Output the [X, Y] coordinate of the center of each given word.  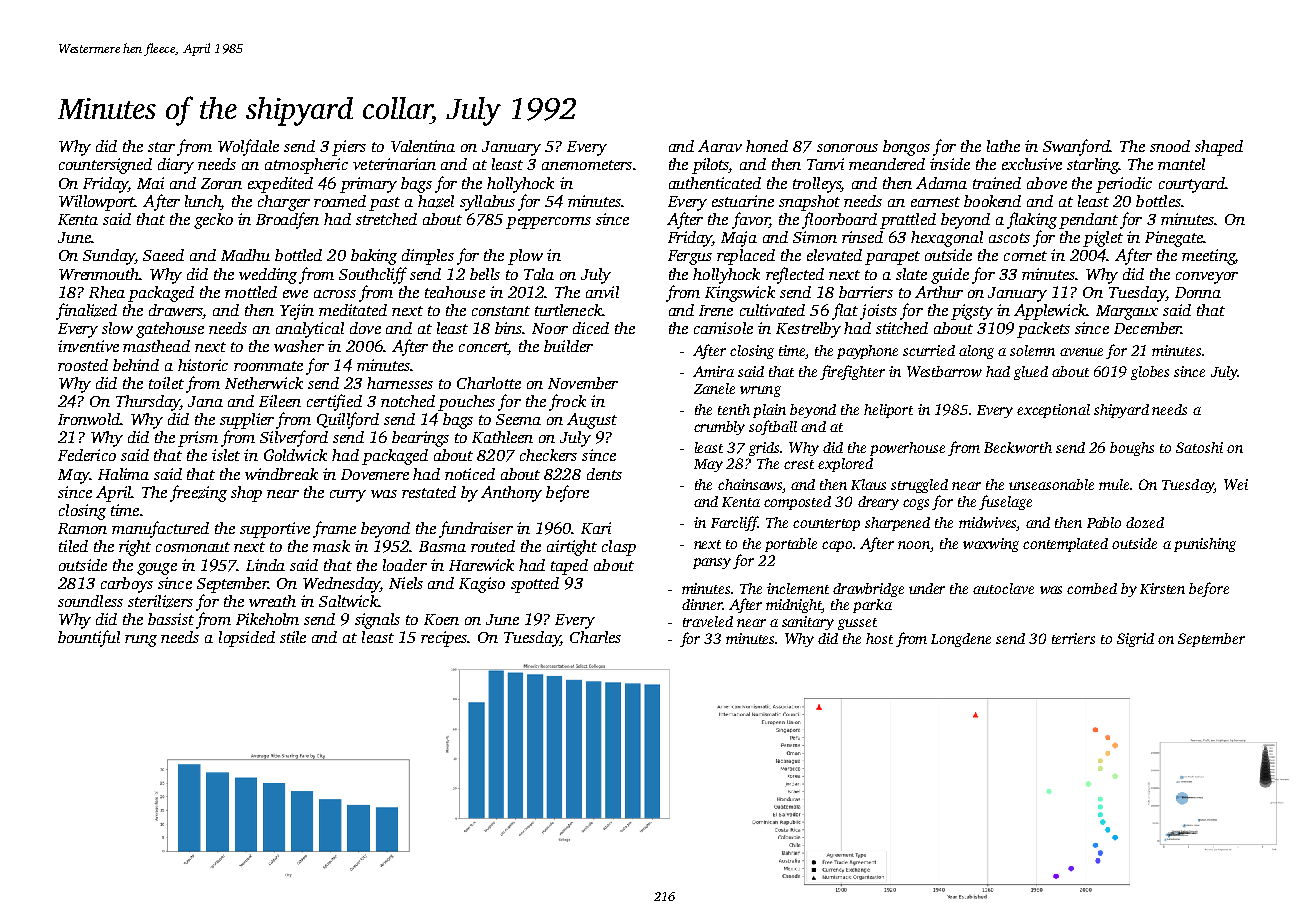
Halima [123, 474]
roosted [83, 365]
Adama [941, 183]
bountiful [89, 638]
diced [591, 328]
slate [911, 274]
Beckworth [1018, 447]
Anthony [511, 494]
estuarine [743, 201]
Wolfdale [248, 147]
